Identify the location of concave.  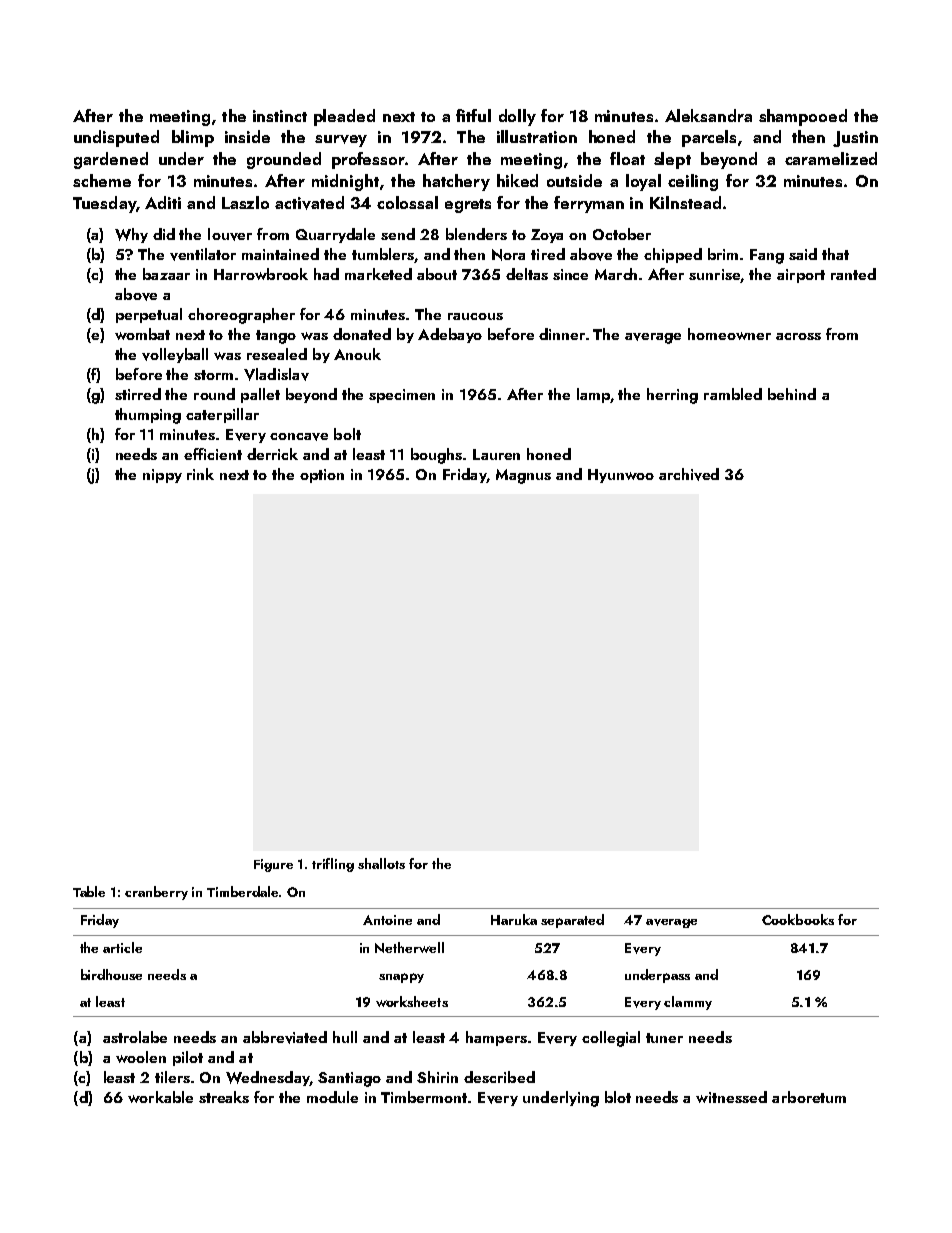
(299, 437).
